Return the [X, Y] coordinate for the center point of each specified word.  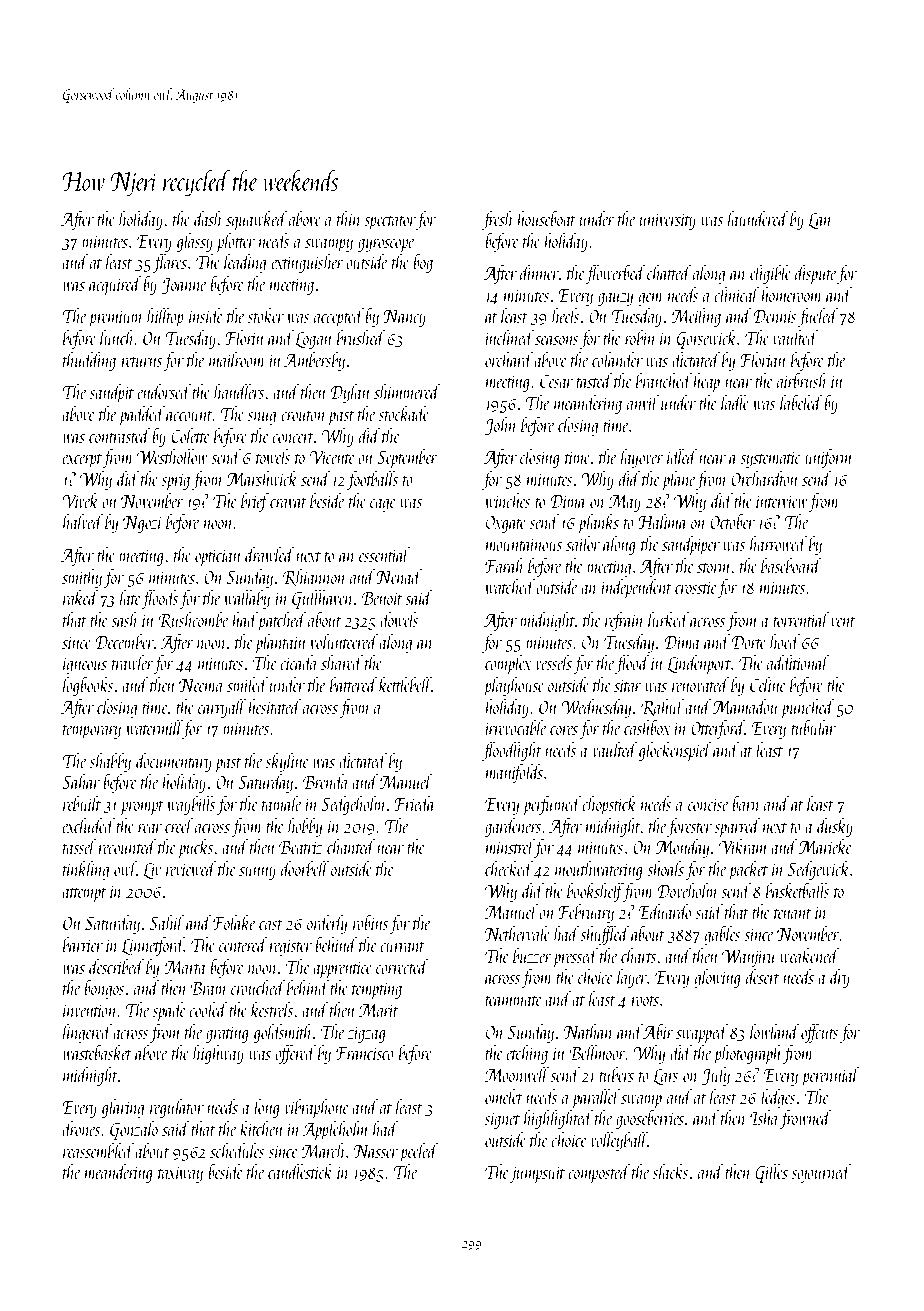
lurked [668, 619]
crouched [258, 987]
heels [566, 315]
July [715, 1076]
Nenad [399, 576]
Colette [190, 435]
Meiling [696, 317]
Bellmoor [597, 1052]
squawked [256, 220]
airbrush [802, 380]
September [407, 458]
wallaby [247, 599]
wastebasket [97, 1052]
